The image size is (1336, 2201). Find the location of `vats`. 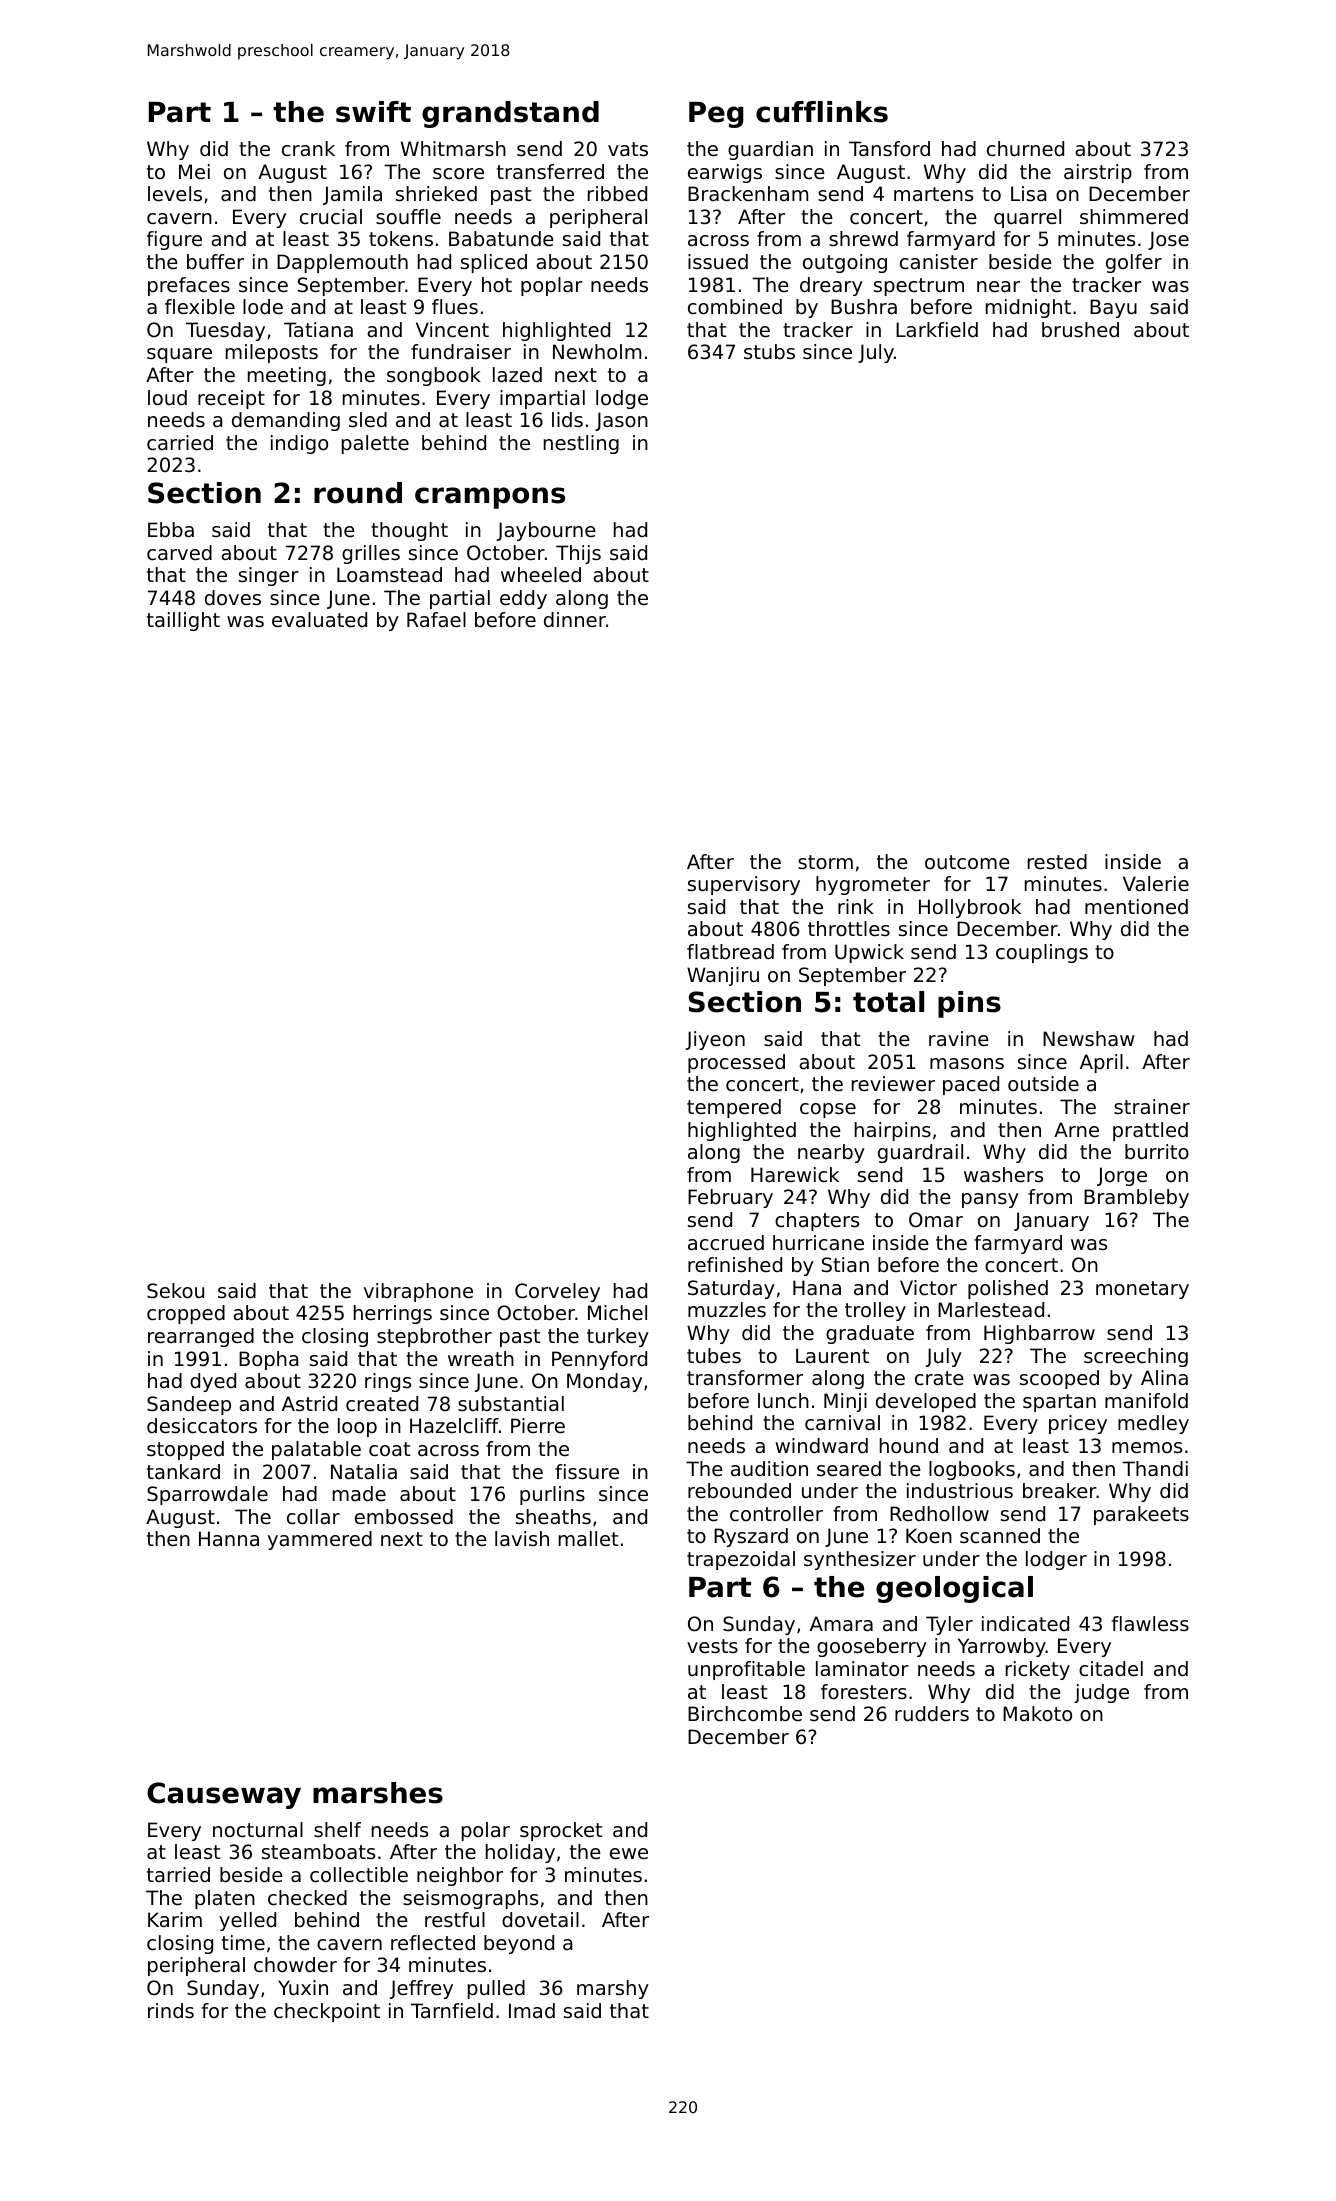

vats is located at coordinates (628, 149).
